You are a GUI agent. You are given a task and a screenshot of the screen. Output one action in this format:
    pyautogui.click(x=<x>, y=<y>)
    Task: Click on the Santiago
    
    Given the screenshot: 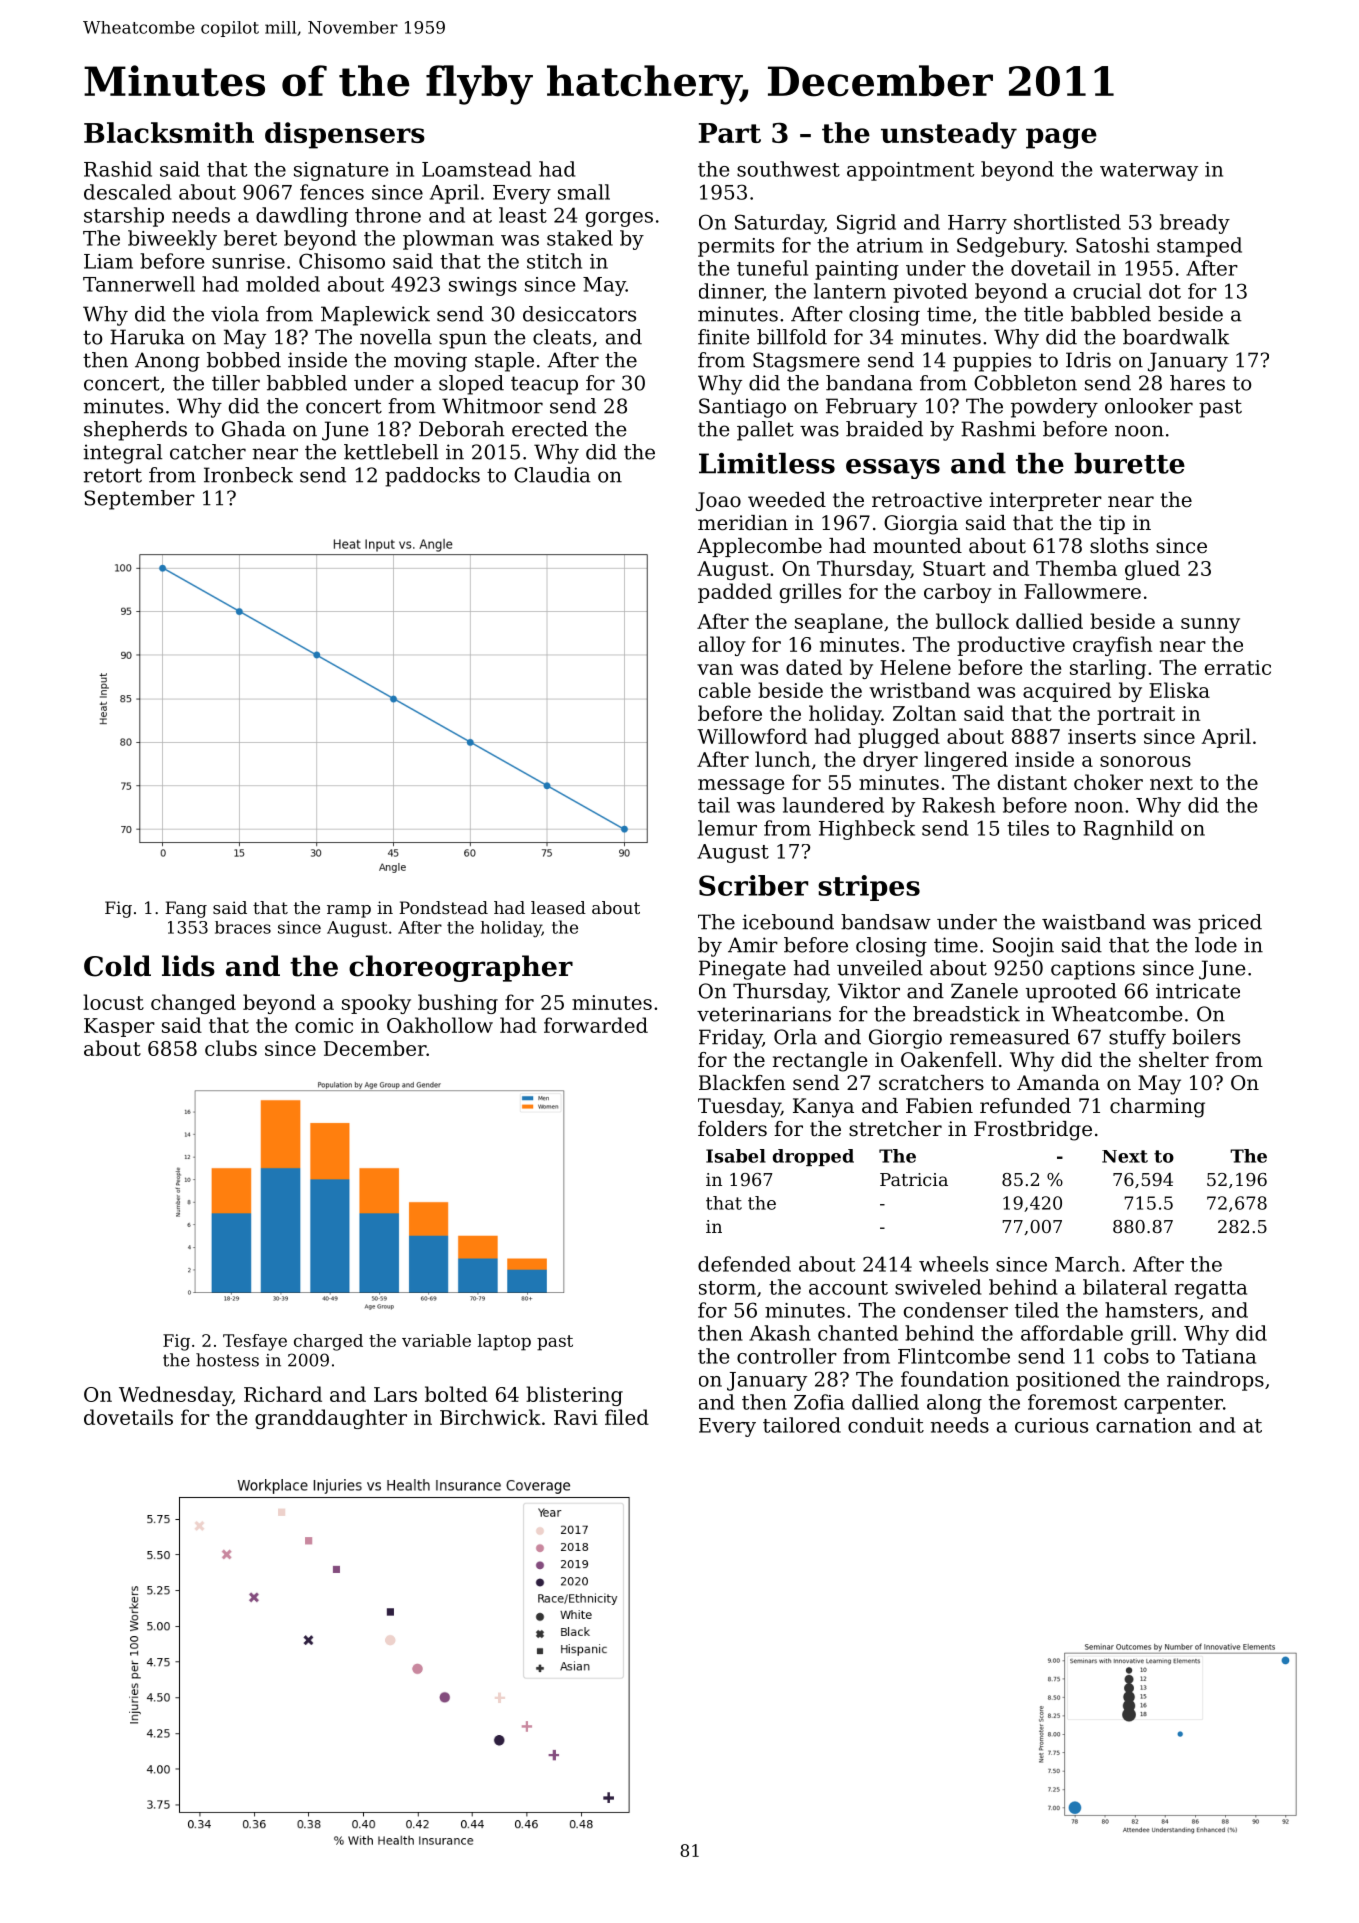 What is the action you would take?
    pyautogui.click(x=742, y=408)
